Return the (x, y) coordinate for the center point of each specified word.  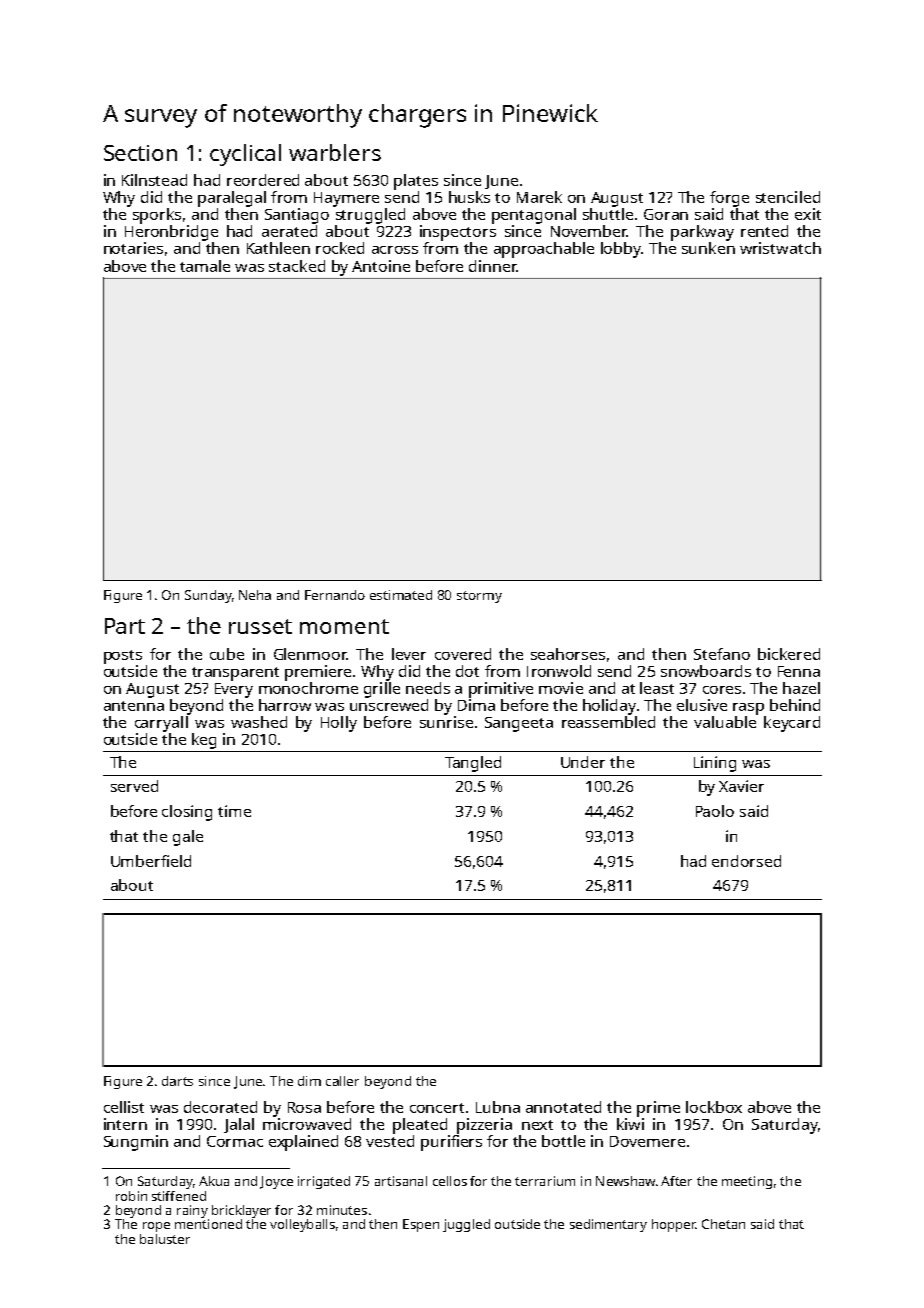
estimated (401, 595)
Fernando (335, 595)
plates (416, 182)
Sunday (208, 596)
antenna (134, 706)
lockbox (714, 1107)
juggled (466, 1225)
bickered (789, 654)
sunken (708, 248)
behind (795, 705)
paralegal (232, 199)
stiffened (179, 1196)
